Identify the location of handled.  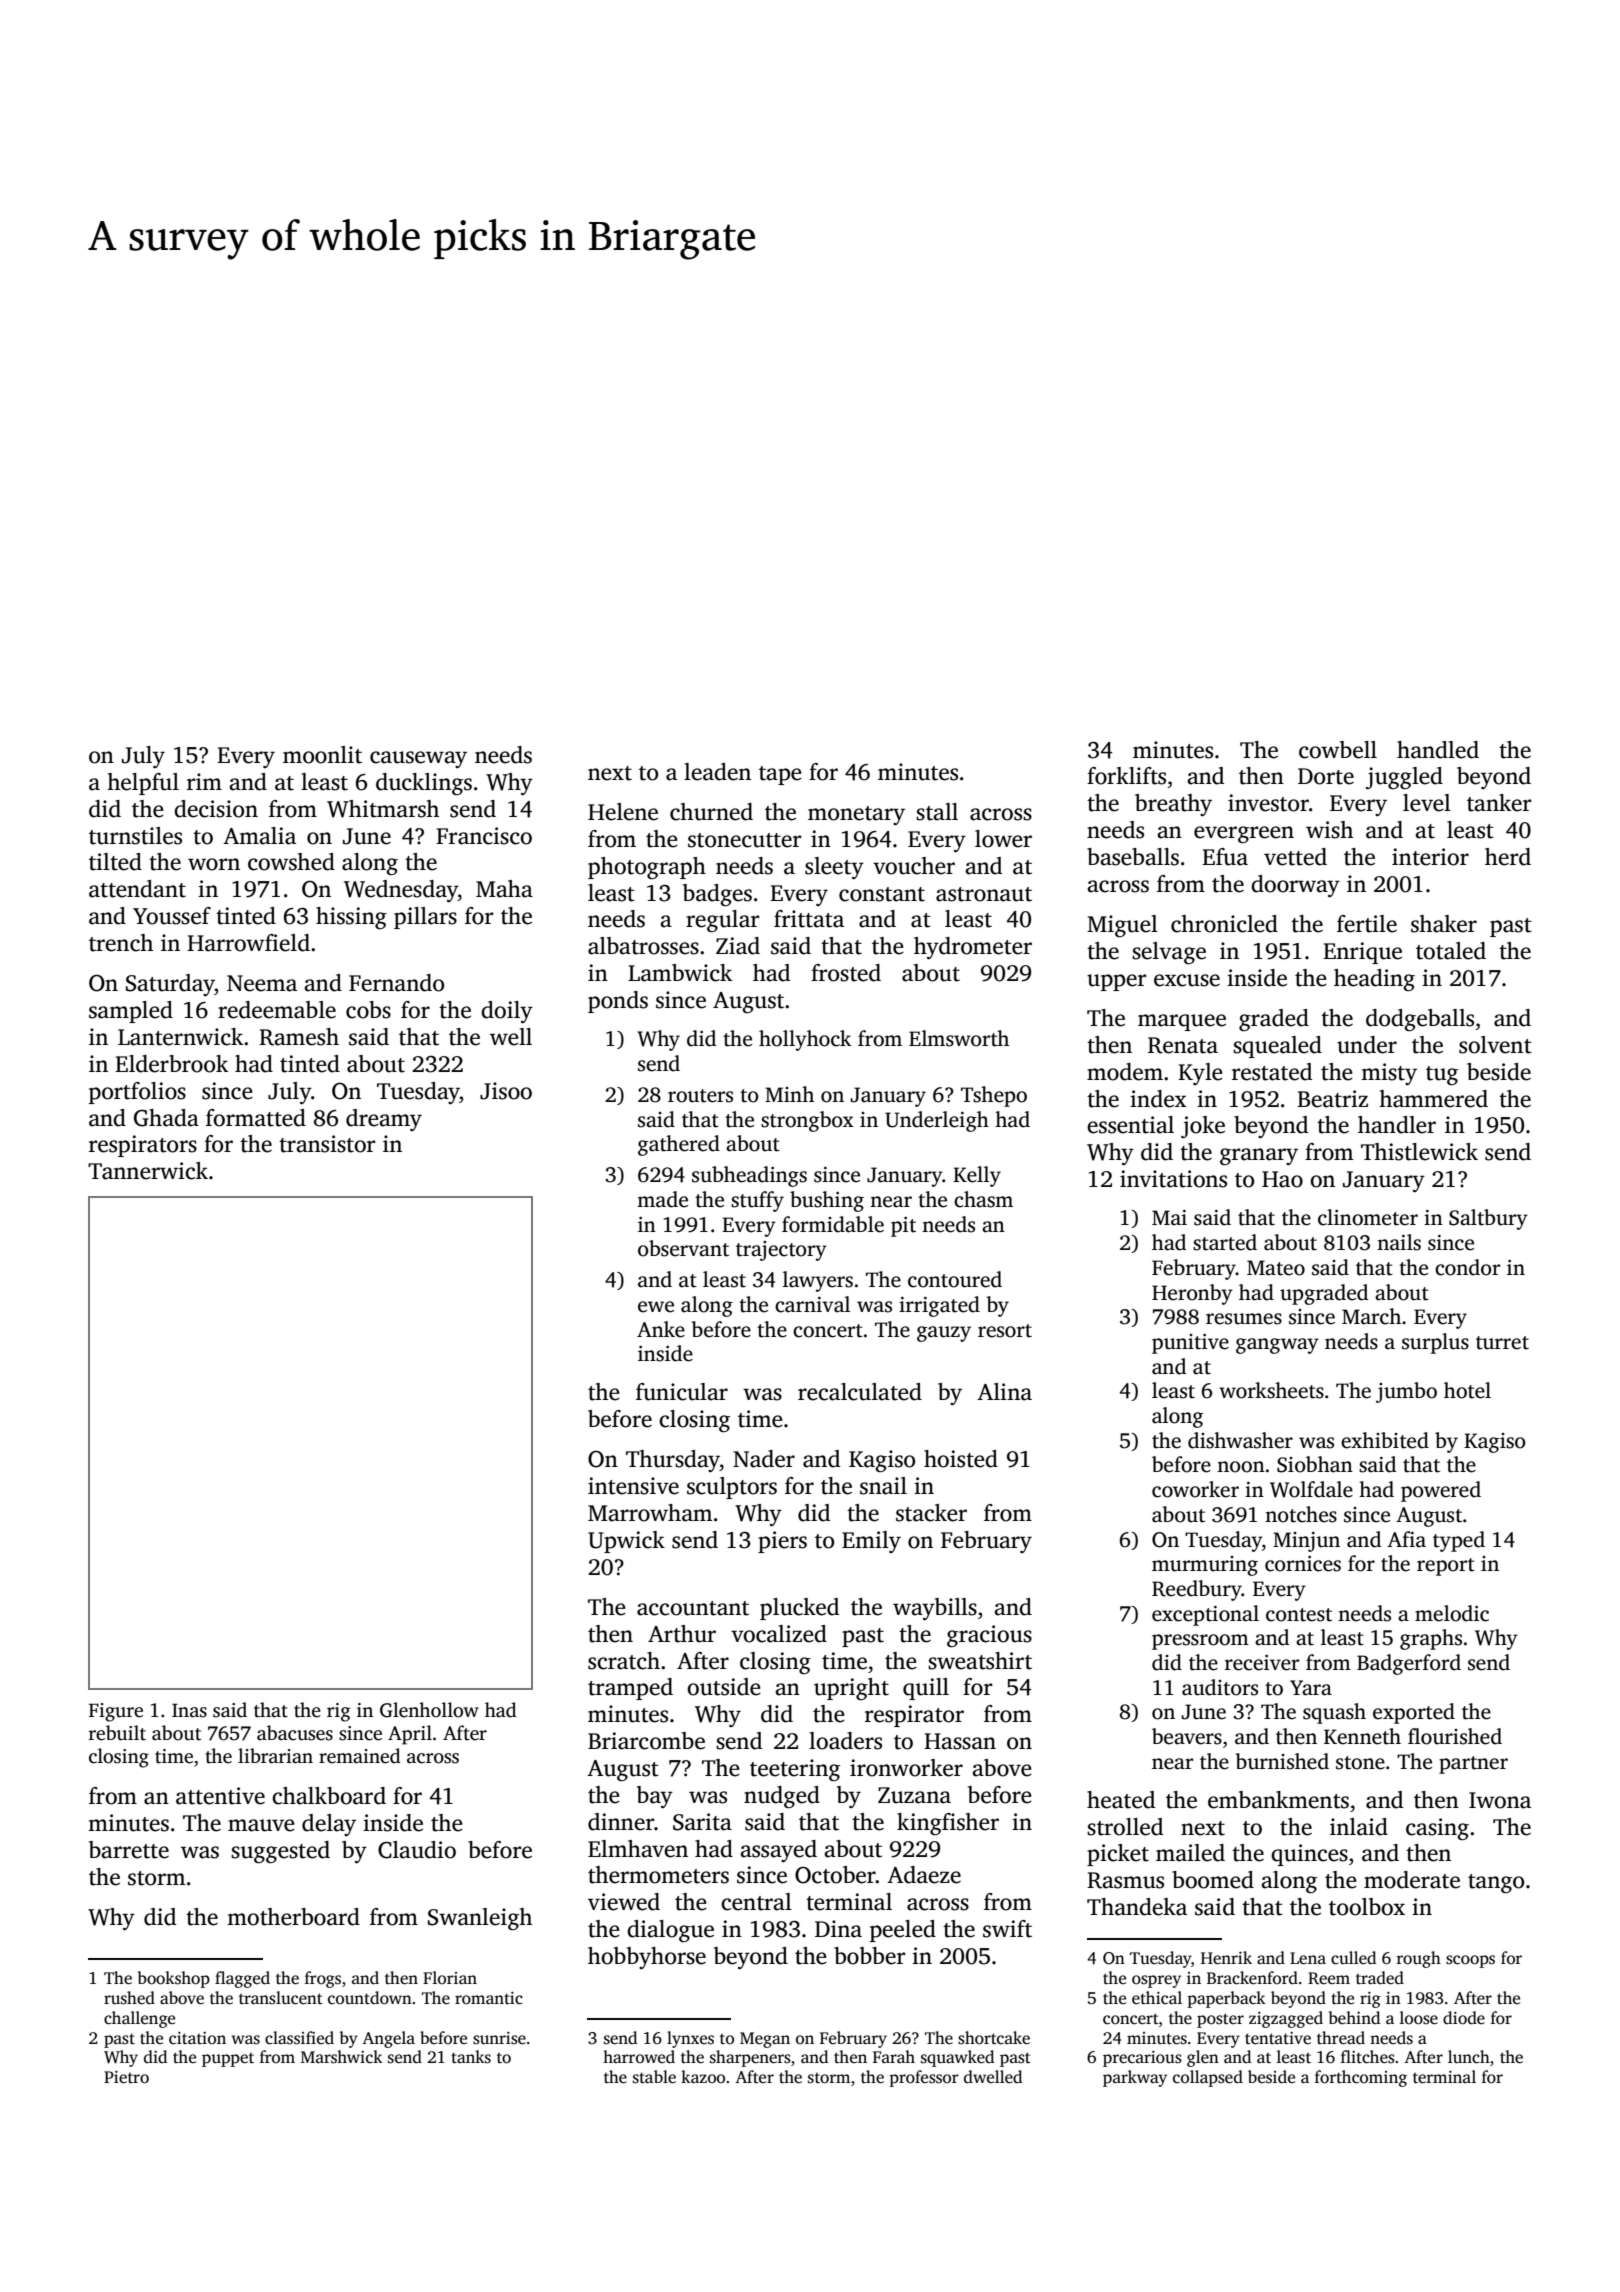
(1438, 750).
